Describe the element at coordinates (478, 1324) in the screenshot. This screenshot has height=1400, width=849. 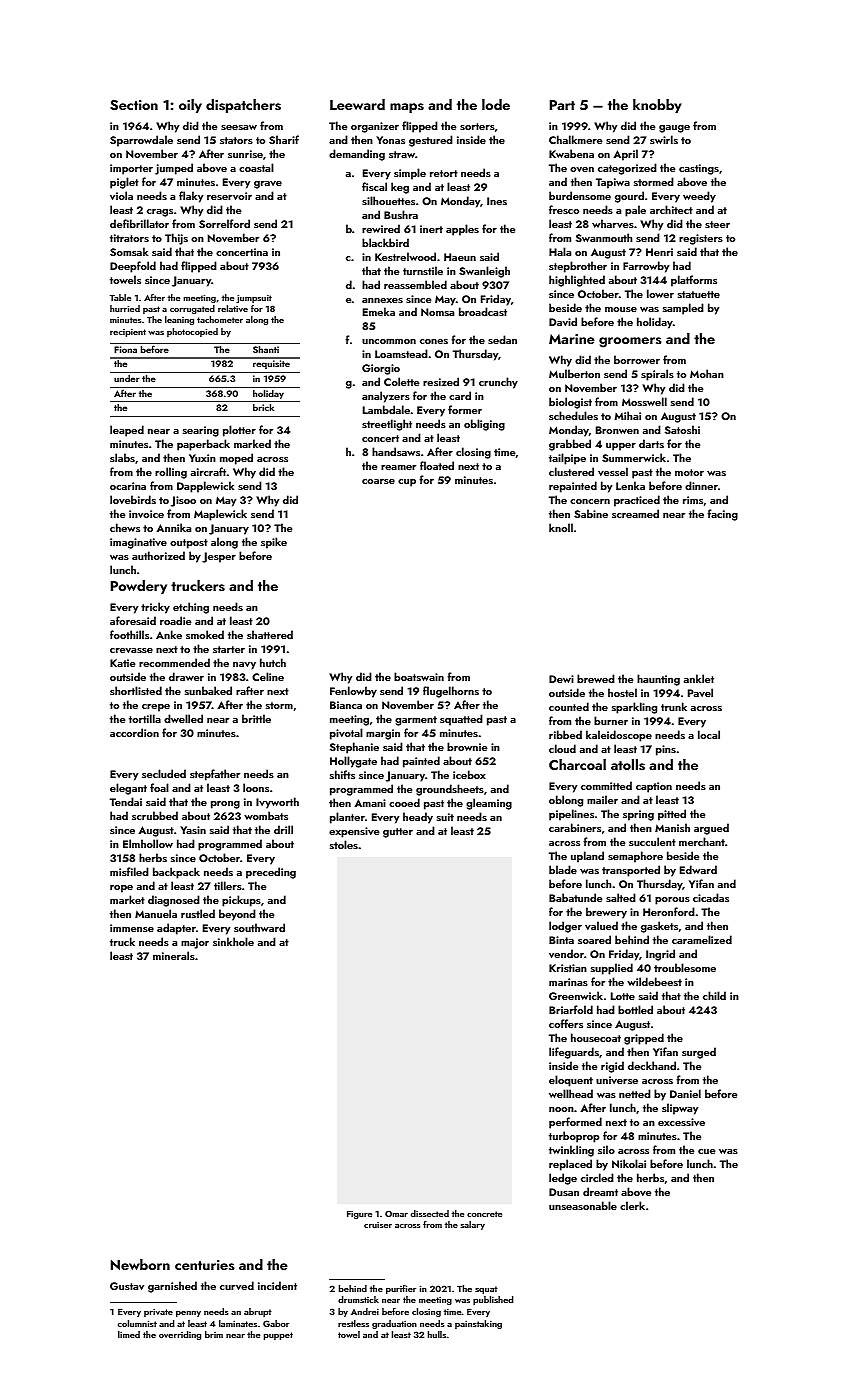
I see `painstaking` at that location.
